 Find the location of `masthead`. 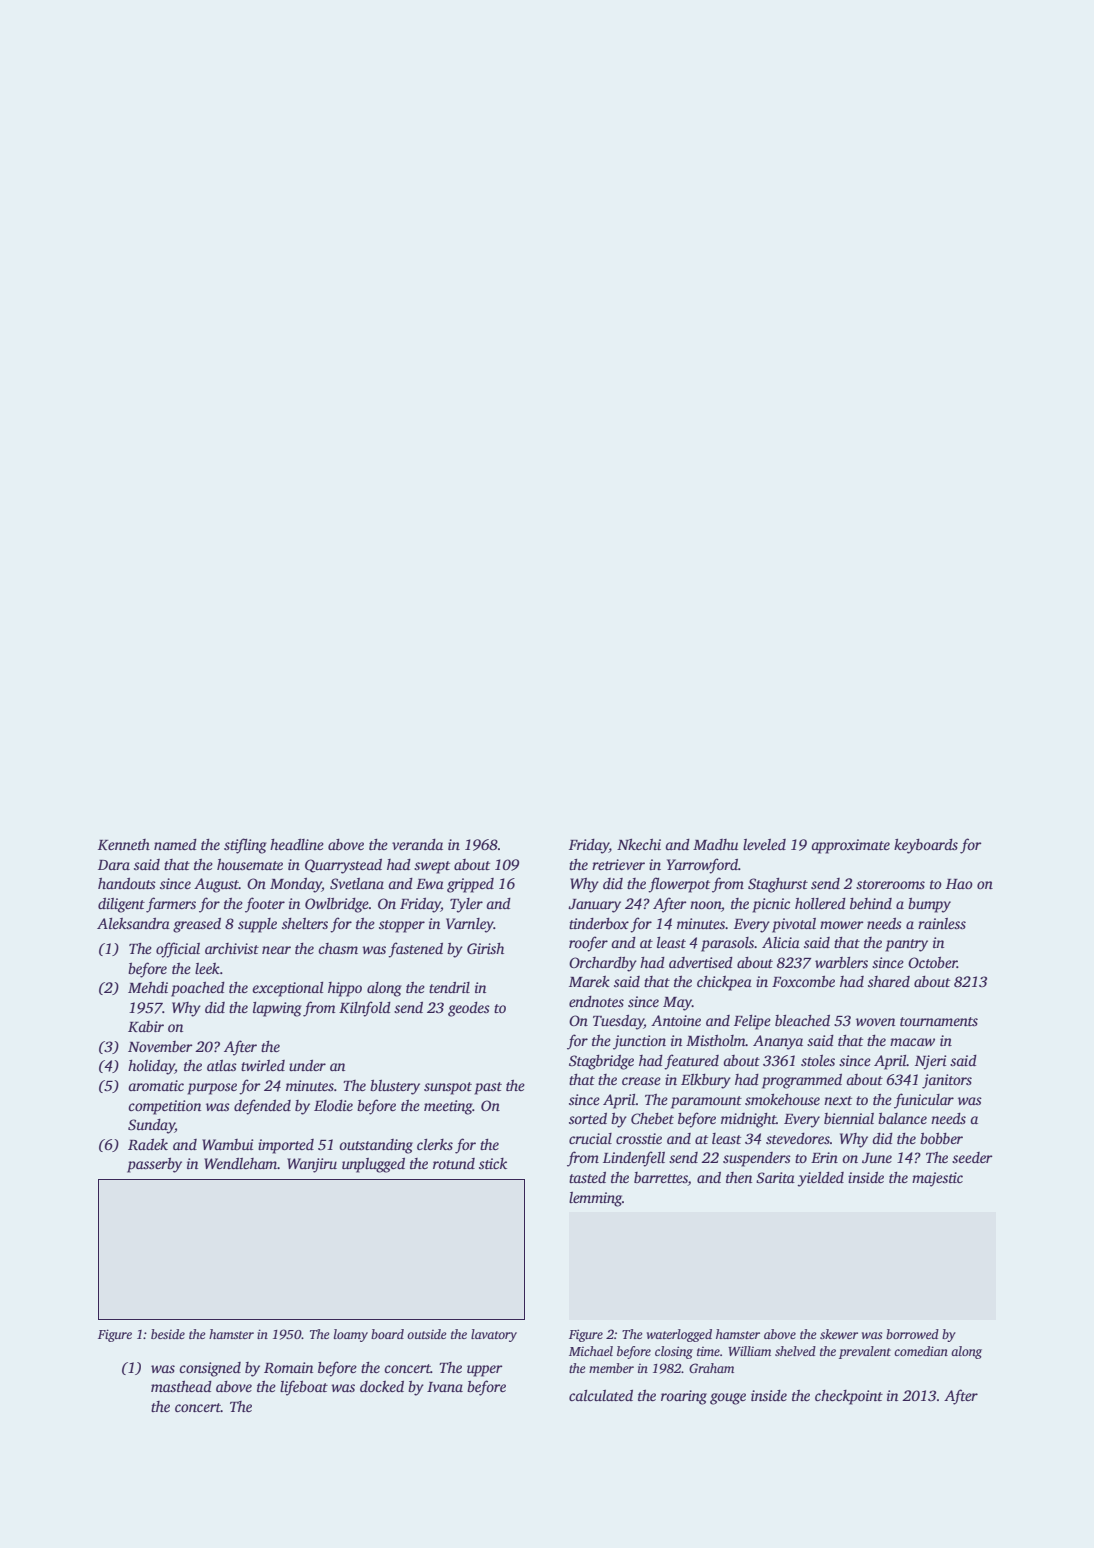

masthead is located at coordinates (181, 1386).
